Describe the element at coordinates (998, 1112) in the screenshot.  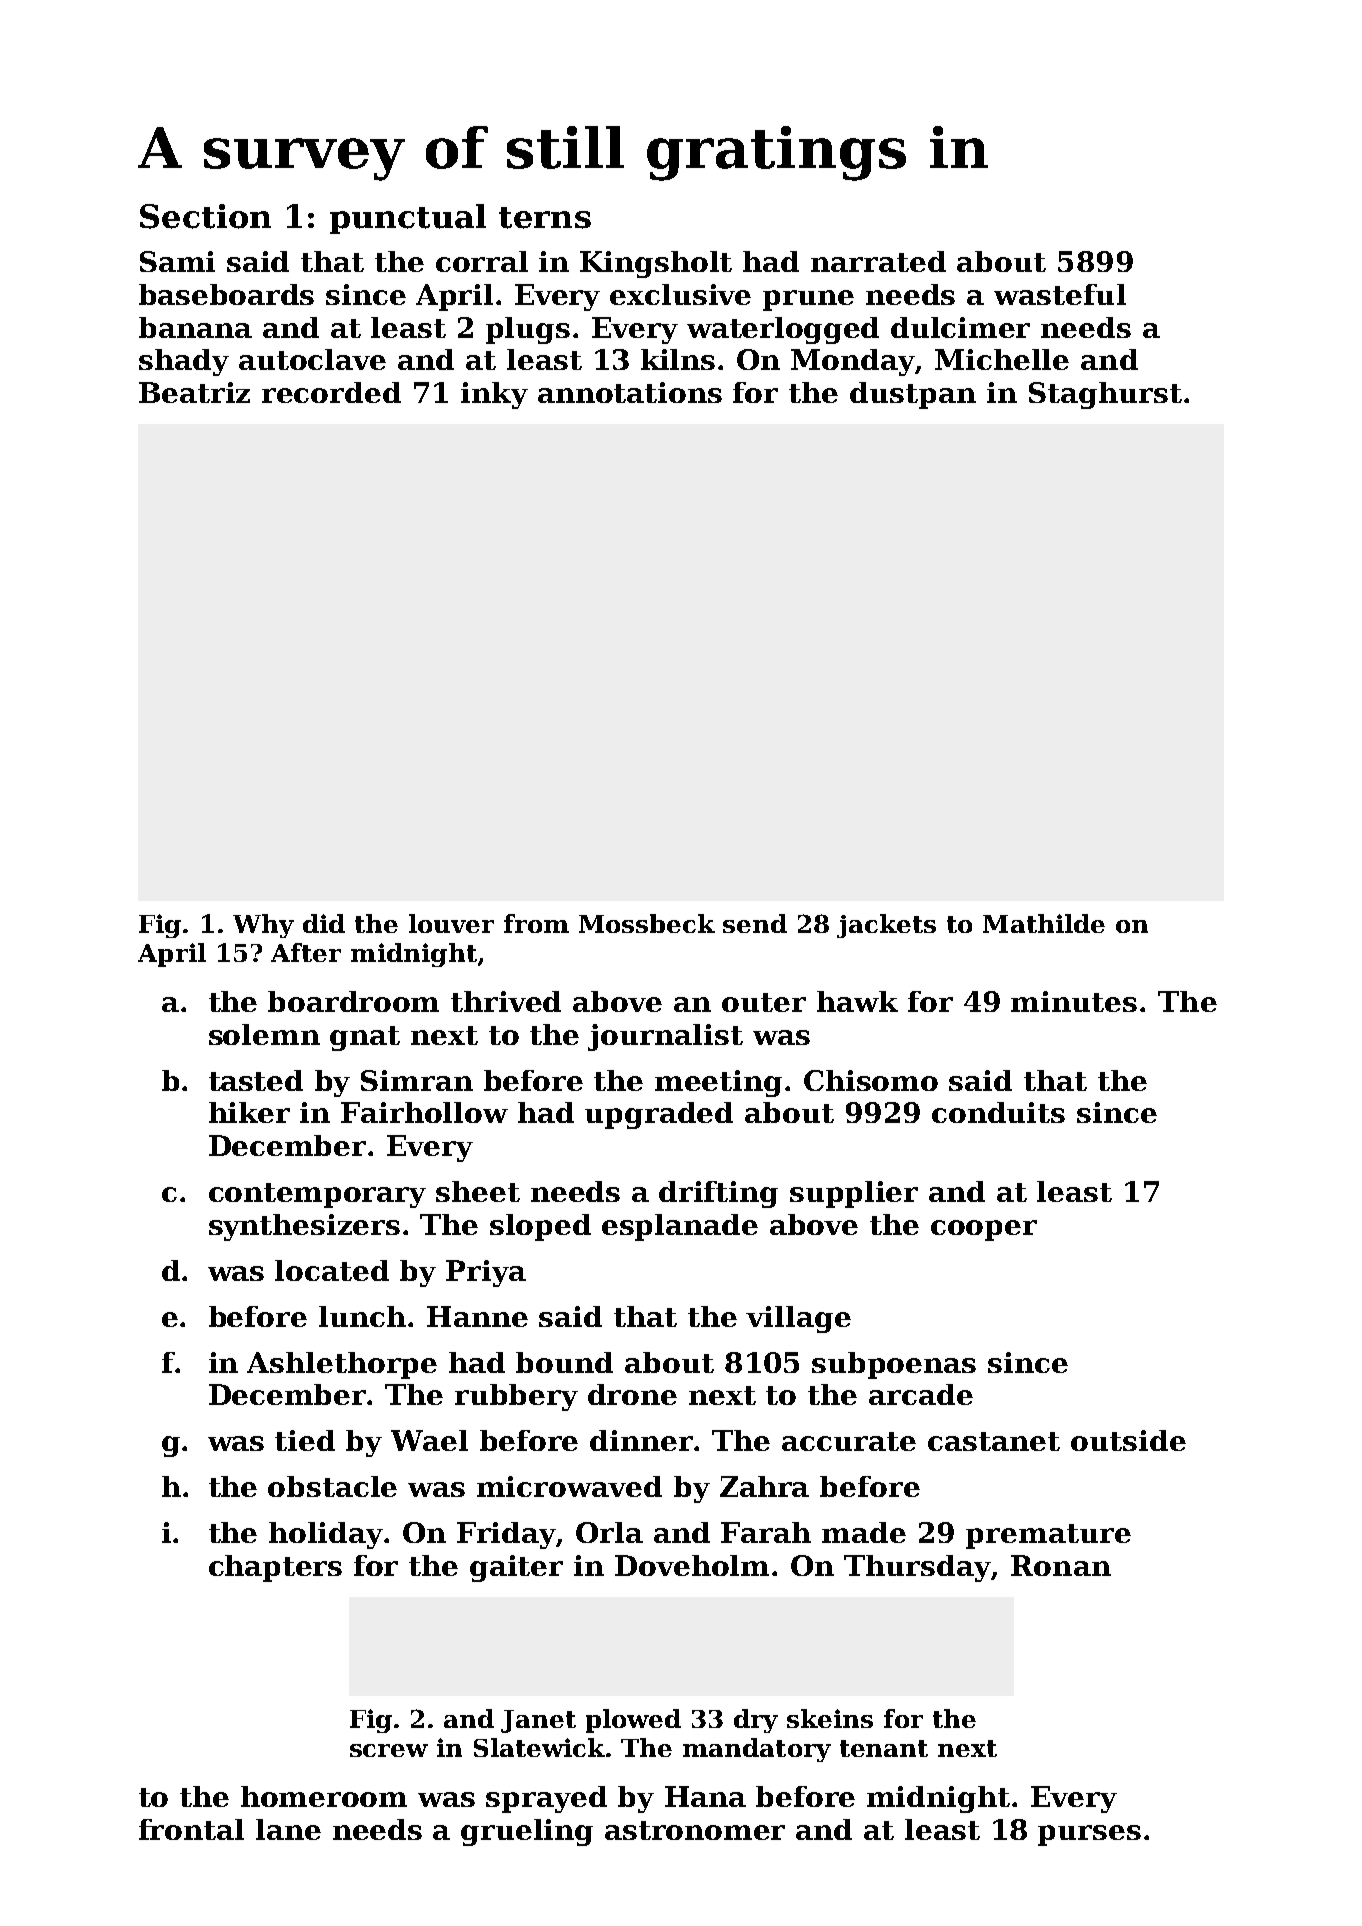
I see `conduits` at that location.
